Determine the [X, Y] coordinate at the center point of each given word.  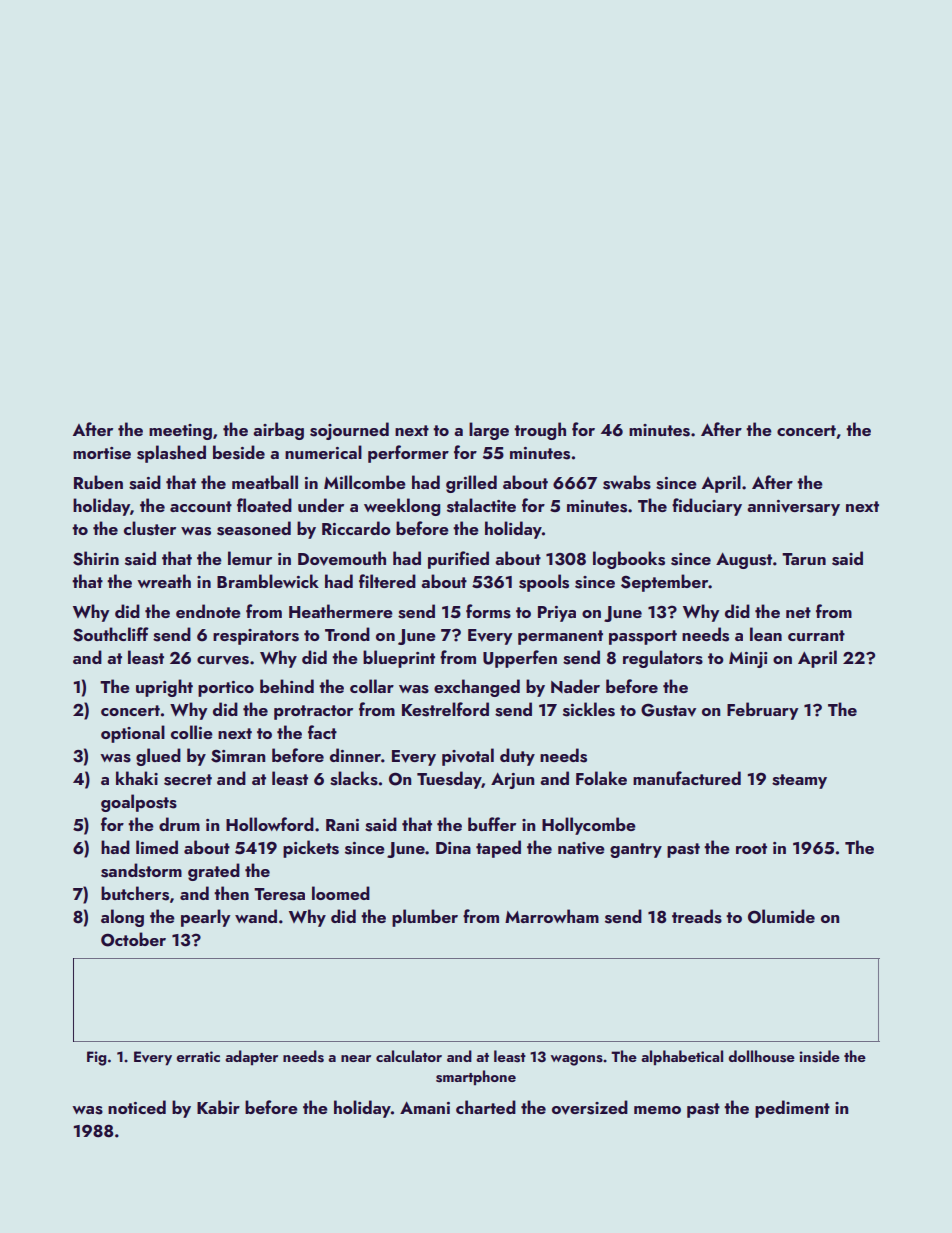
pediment [792, 1109]
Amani [425, 1107]
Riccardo [356, 528]
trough [540, 431]
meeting [180, 432]
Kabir [218, 1107]
